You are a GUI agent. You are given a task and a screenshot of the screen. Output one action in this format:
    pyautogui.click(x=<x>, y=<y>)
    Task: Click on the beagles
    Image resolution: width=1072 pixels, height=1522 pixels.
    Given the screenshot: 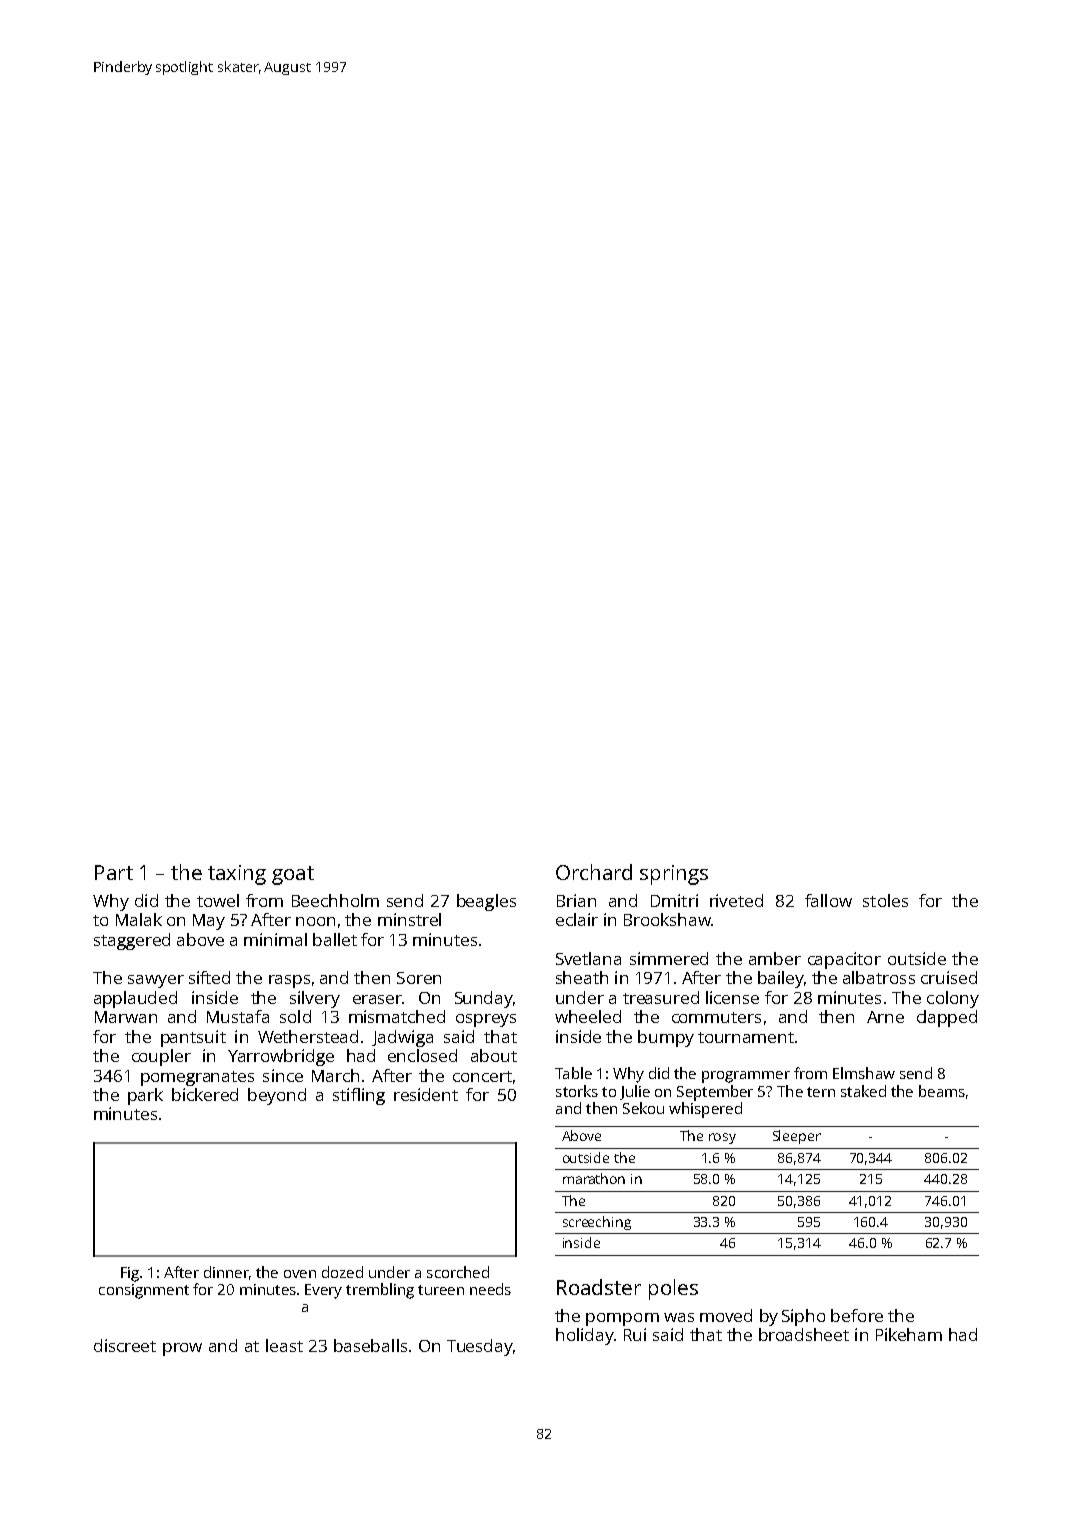 What is the action you would take?
    pyautogui.click(x=486, y=902)
